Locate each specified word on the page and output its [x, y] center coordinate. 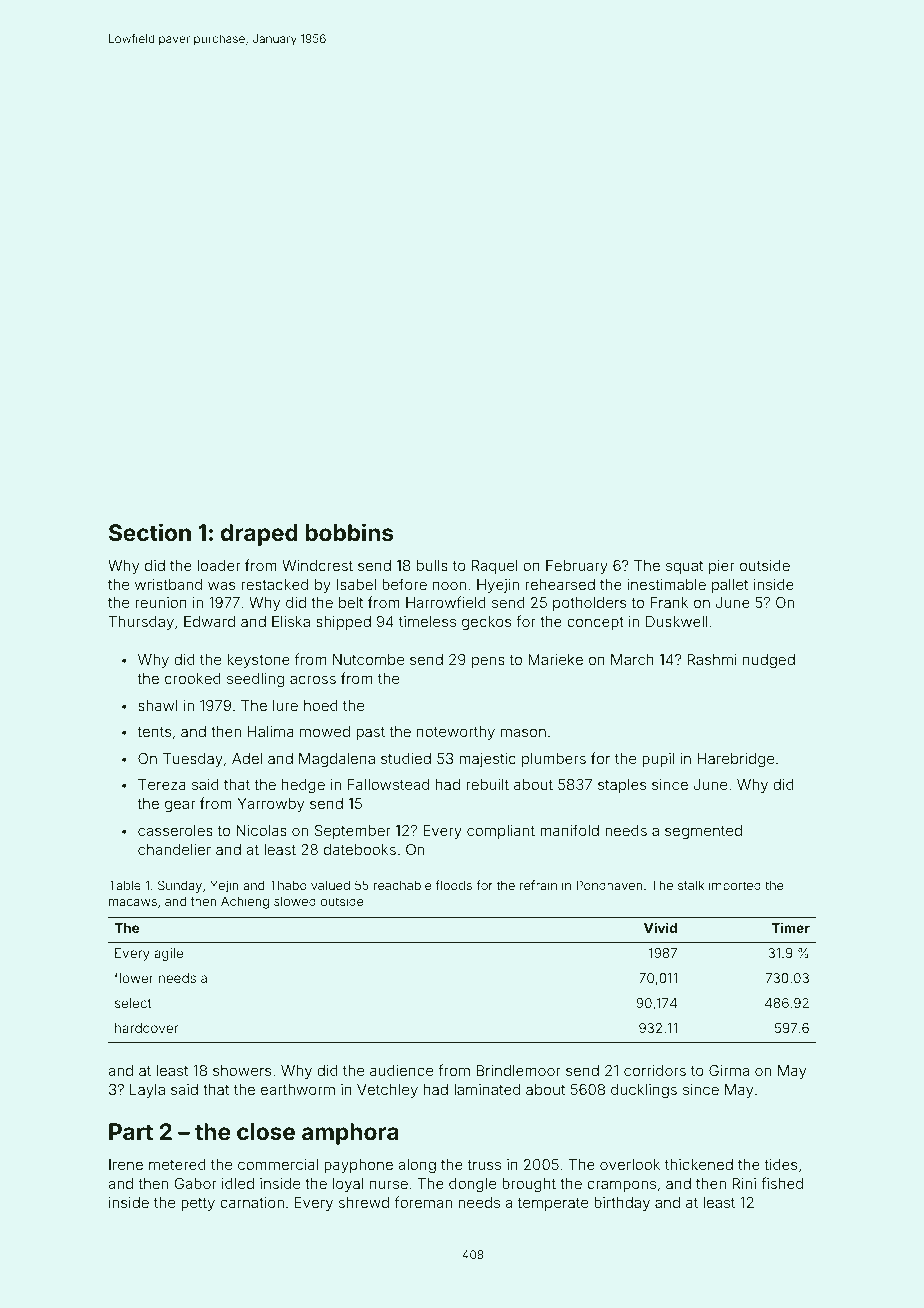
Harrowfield [446, 602]
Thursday [141, 623]
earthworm [298, 1089]
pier [721, 567]
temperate [553, 1204]
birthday [622, 1204]
